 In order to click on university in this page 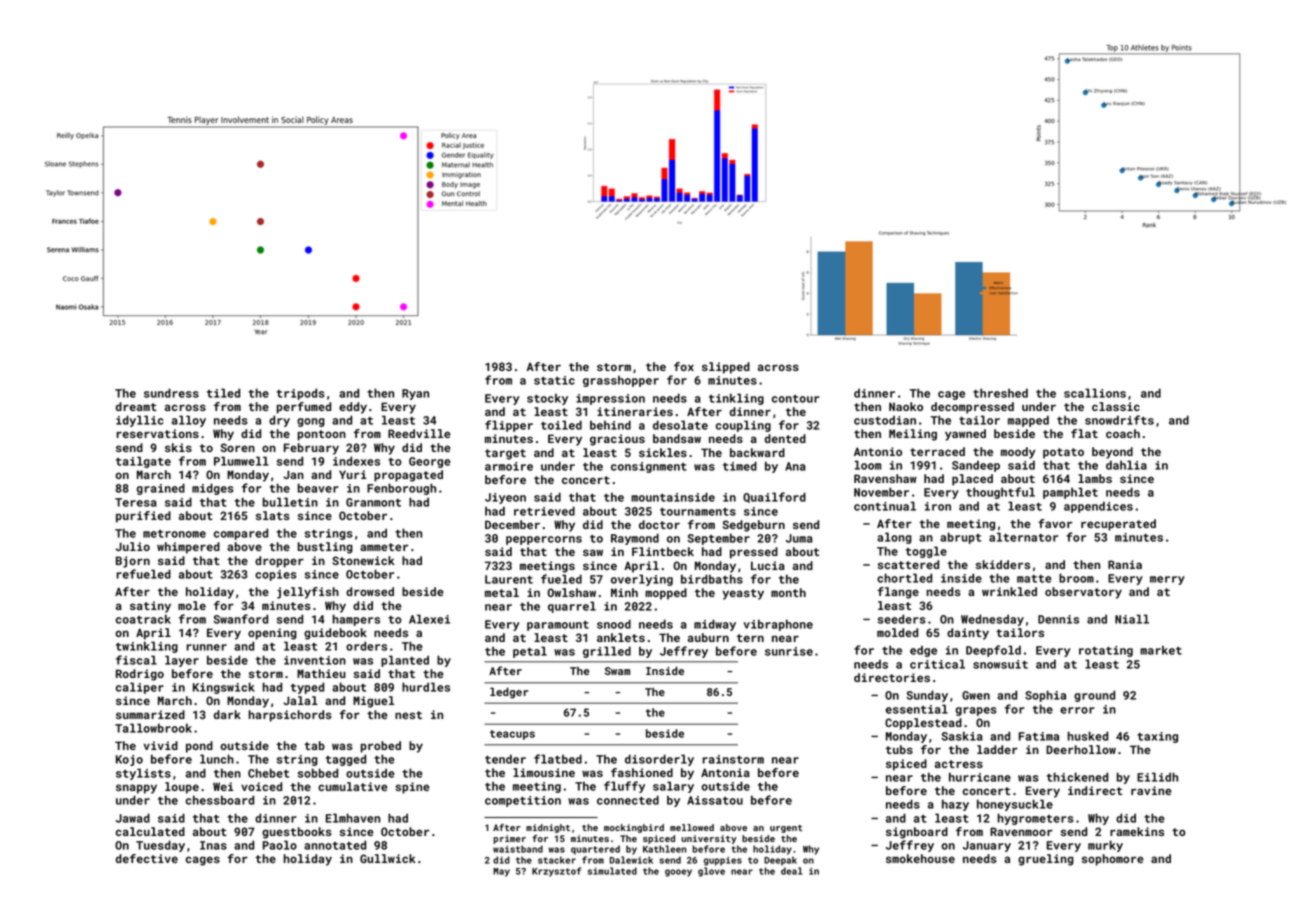, I will do `click(709, 839)`.
